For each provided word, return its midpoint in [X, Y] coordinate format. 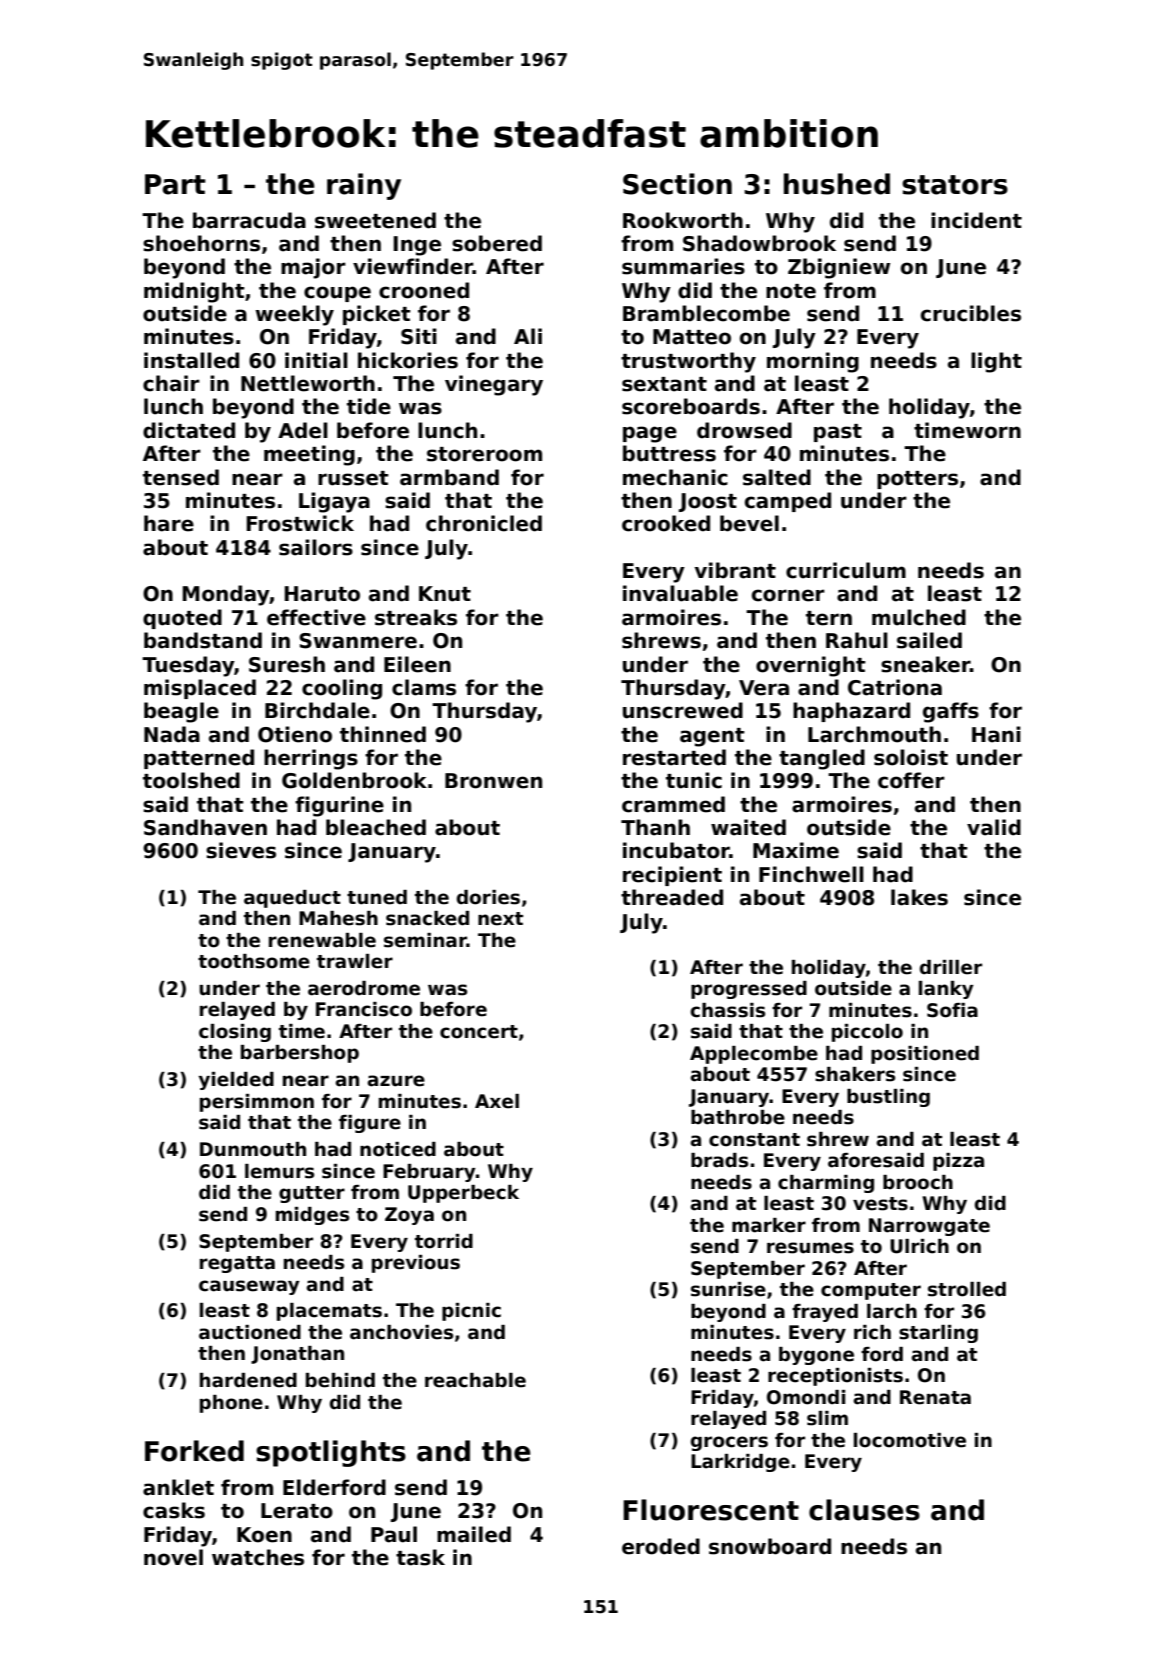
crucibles [971, 313]
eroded [661, 1546]
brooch [918, 1182]
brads [719, 1160]
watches [258, 1557]
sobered [497, 243]
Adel [303, 430]
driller [951, 967]
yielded [236, 1081]
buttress [669, 453]
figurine [339, 806]
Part [175, 184]
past [838, 433]
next [500, 919]
